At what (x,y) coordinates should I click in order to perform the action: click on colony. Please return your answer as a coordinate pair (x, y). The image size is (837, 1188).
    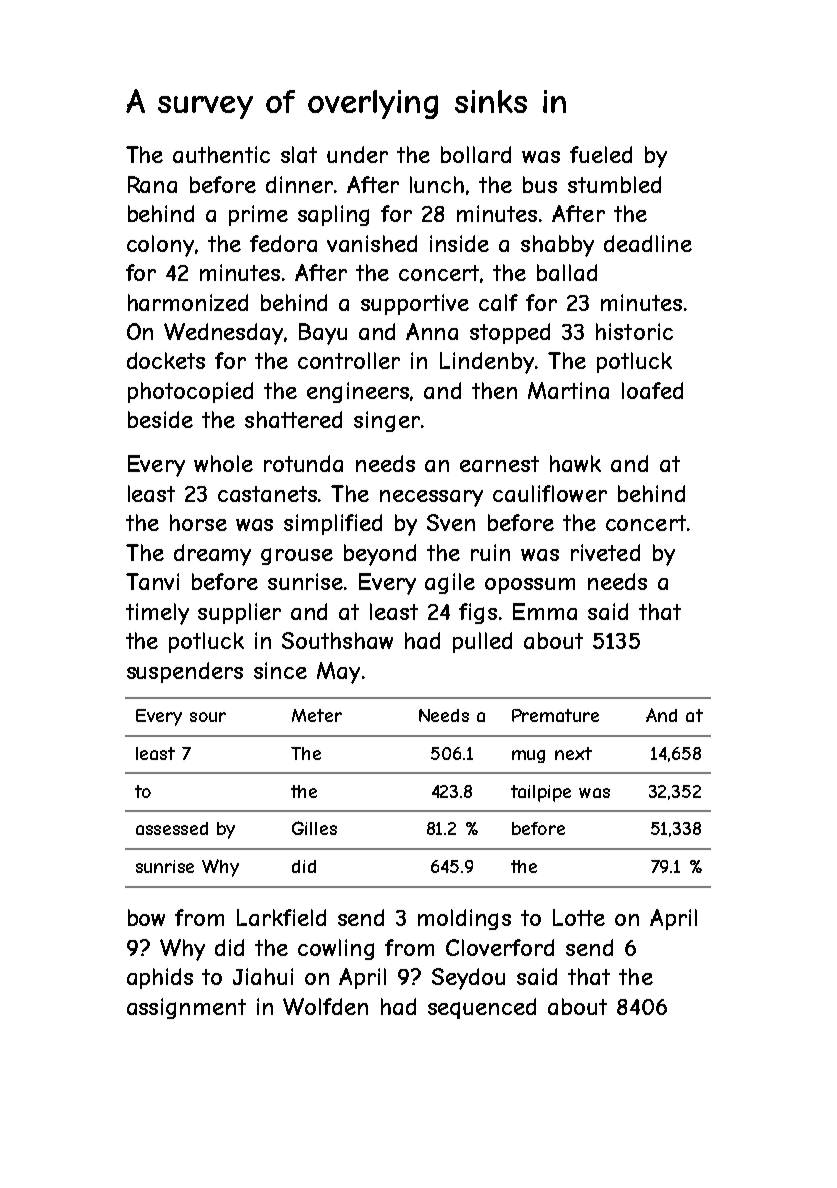
    Looking at the image, I should click on (160, 246).
